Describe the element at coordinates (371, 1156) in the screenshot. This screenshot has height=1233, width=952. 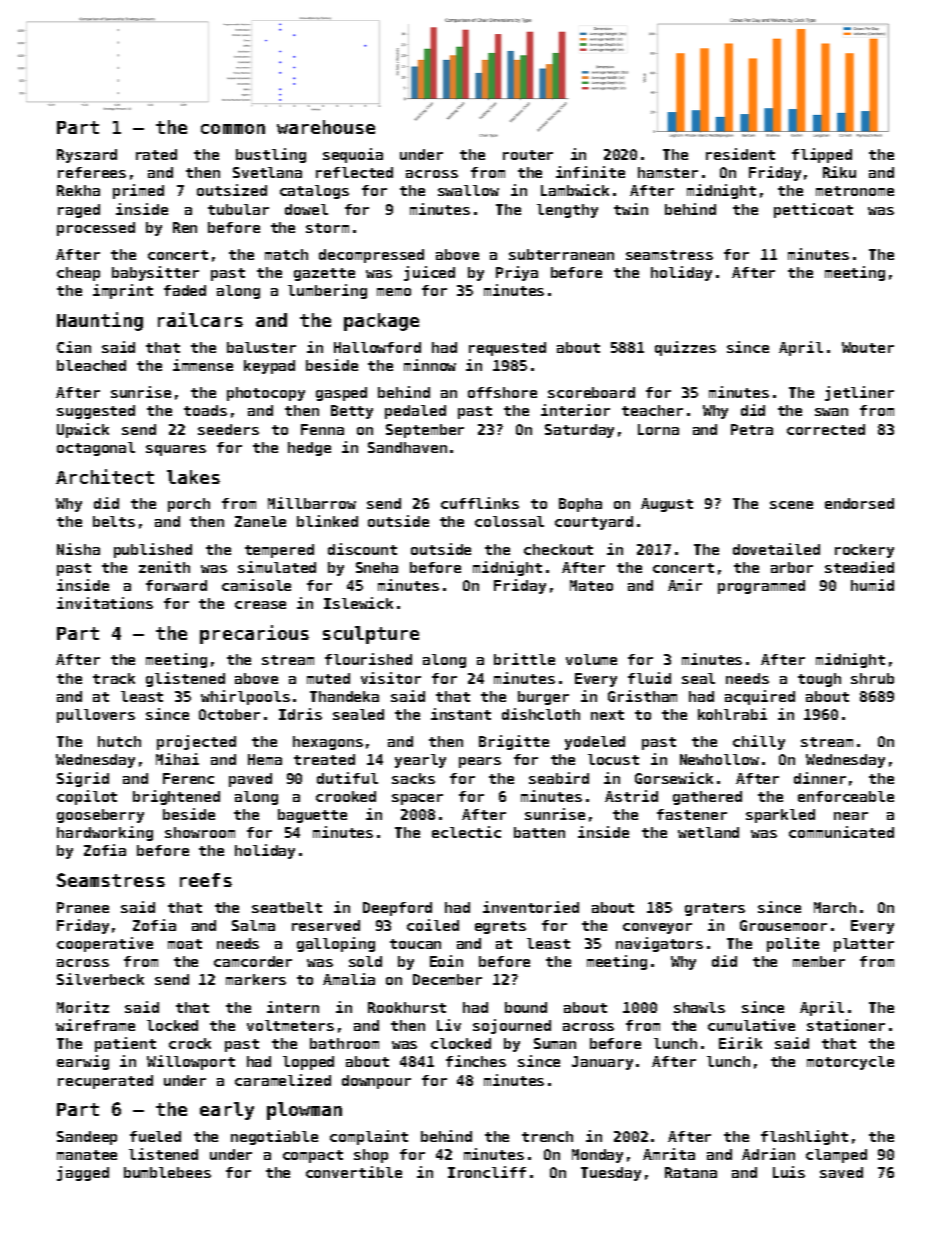
I see `shop` at that location.
